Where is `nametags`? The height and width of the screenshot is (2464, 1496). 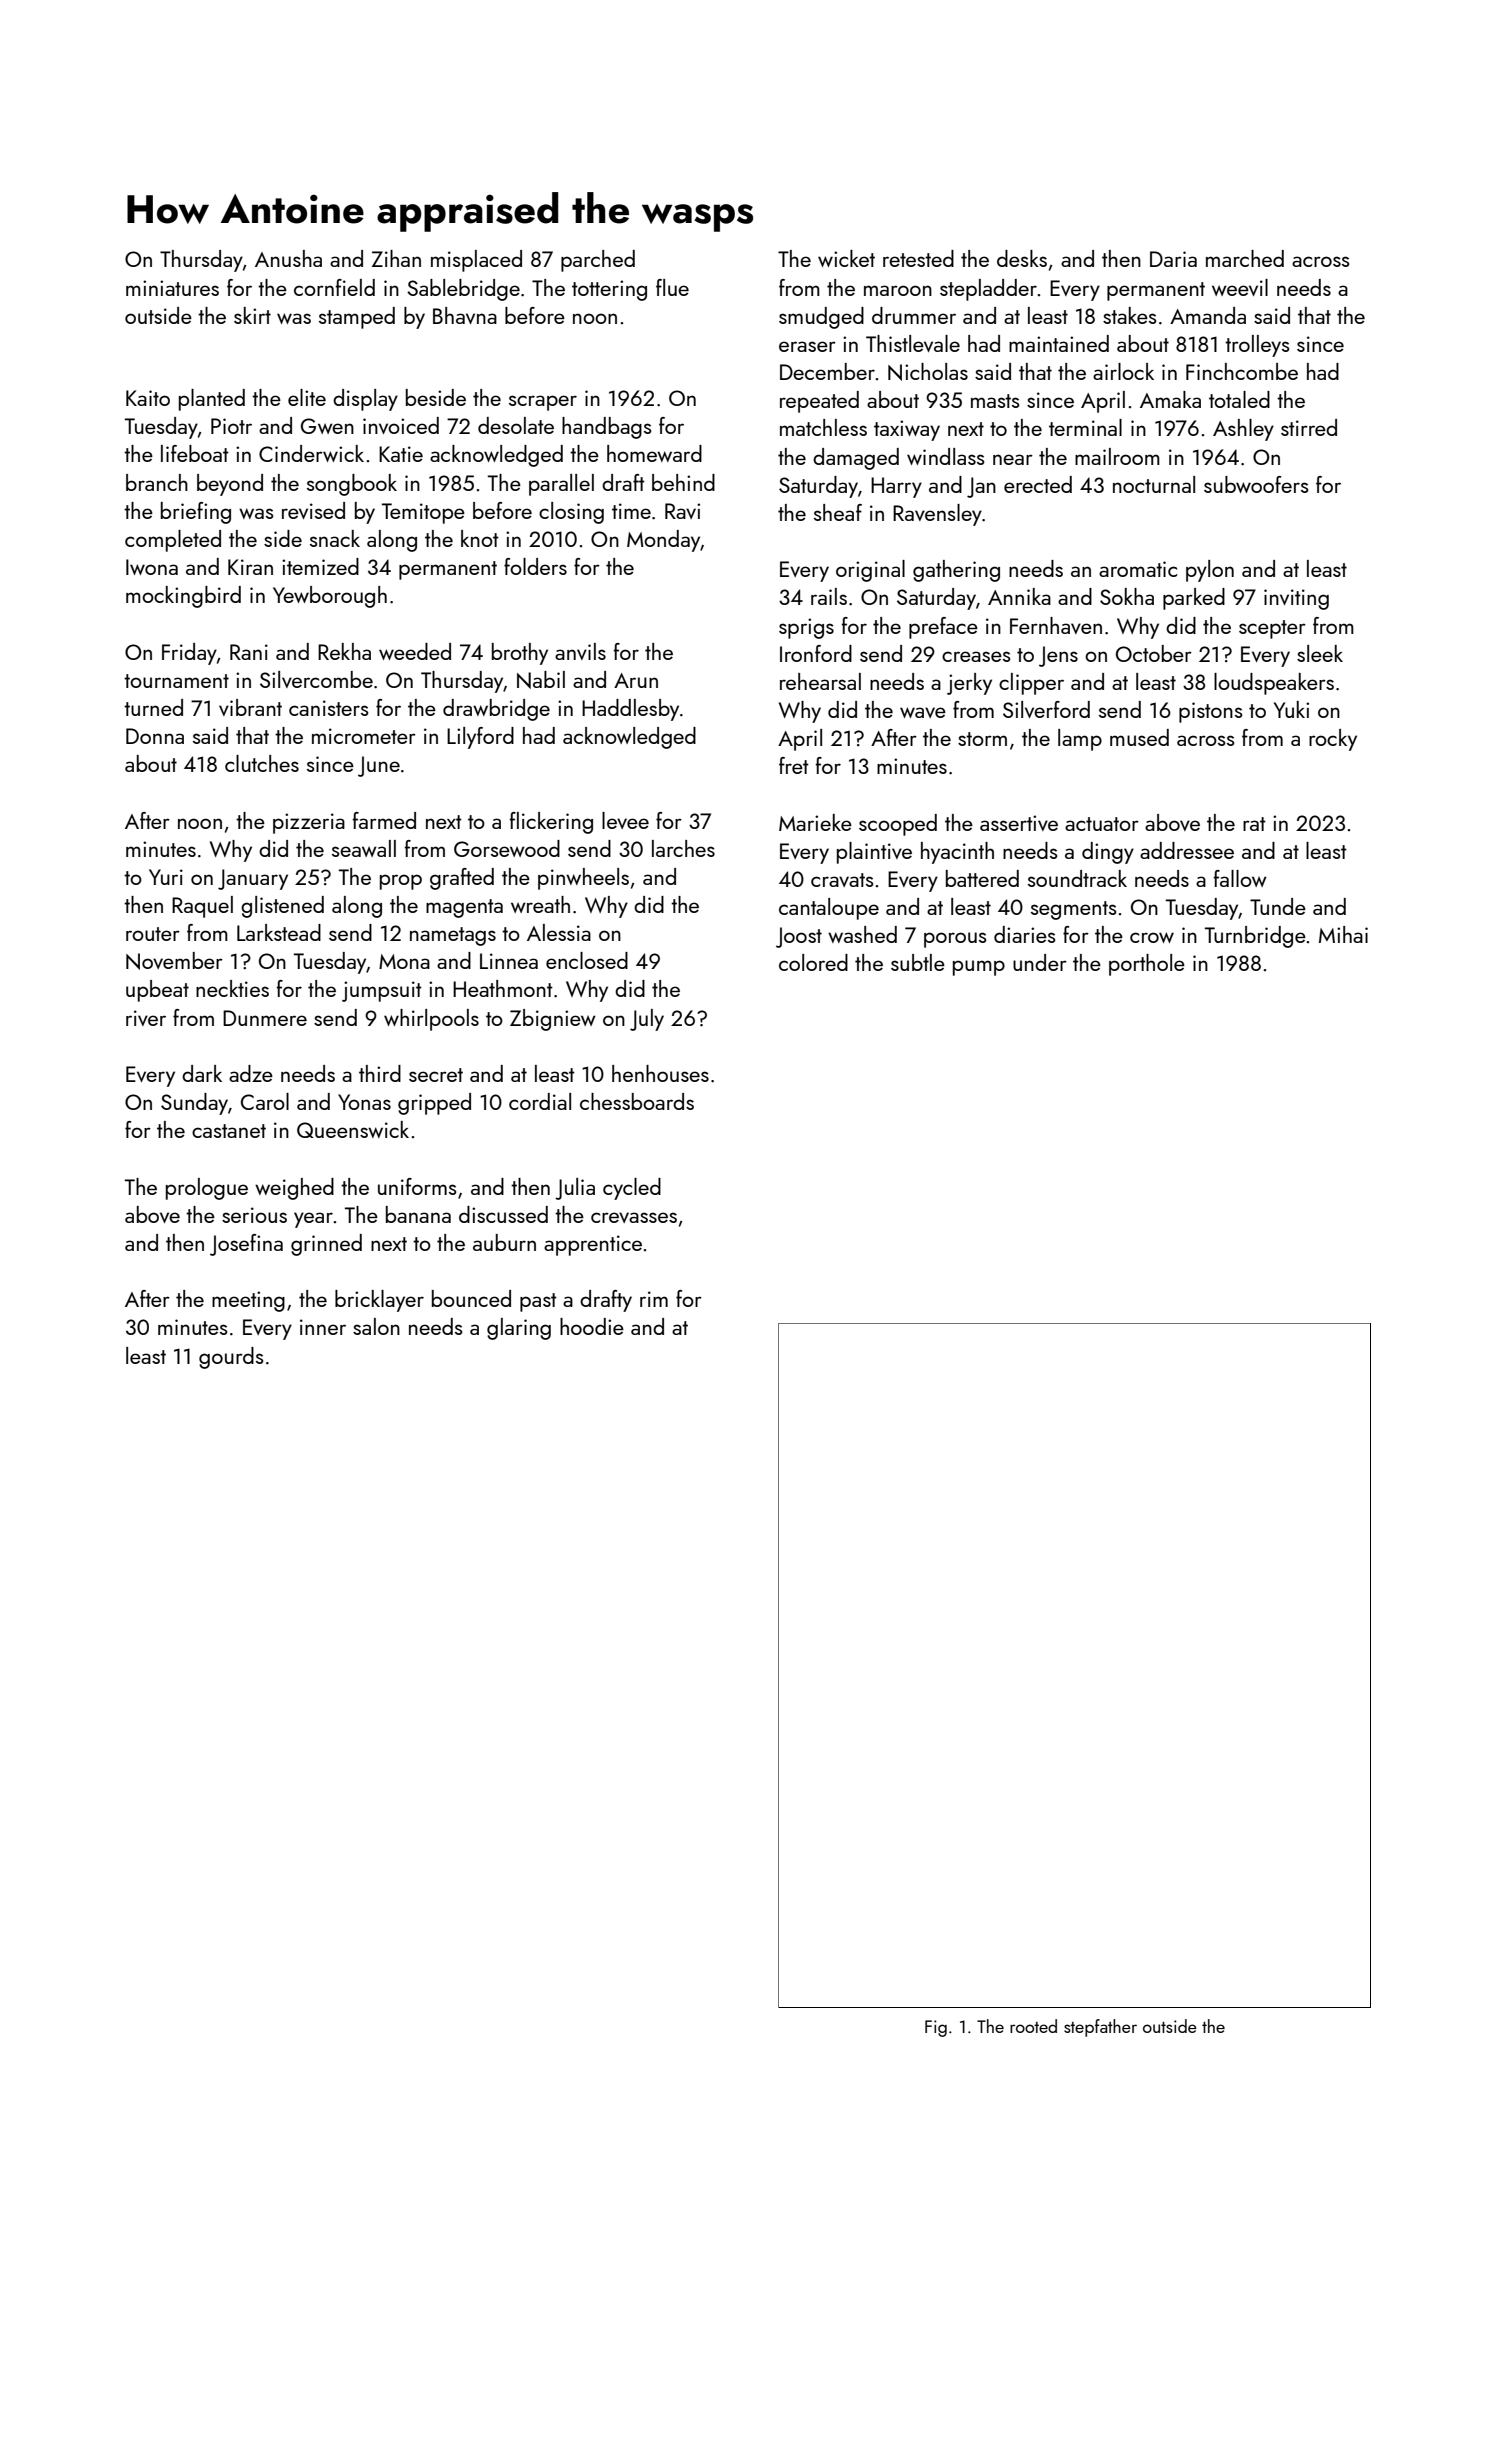 nametags is located at coordinates (453, 936).
